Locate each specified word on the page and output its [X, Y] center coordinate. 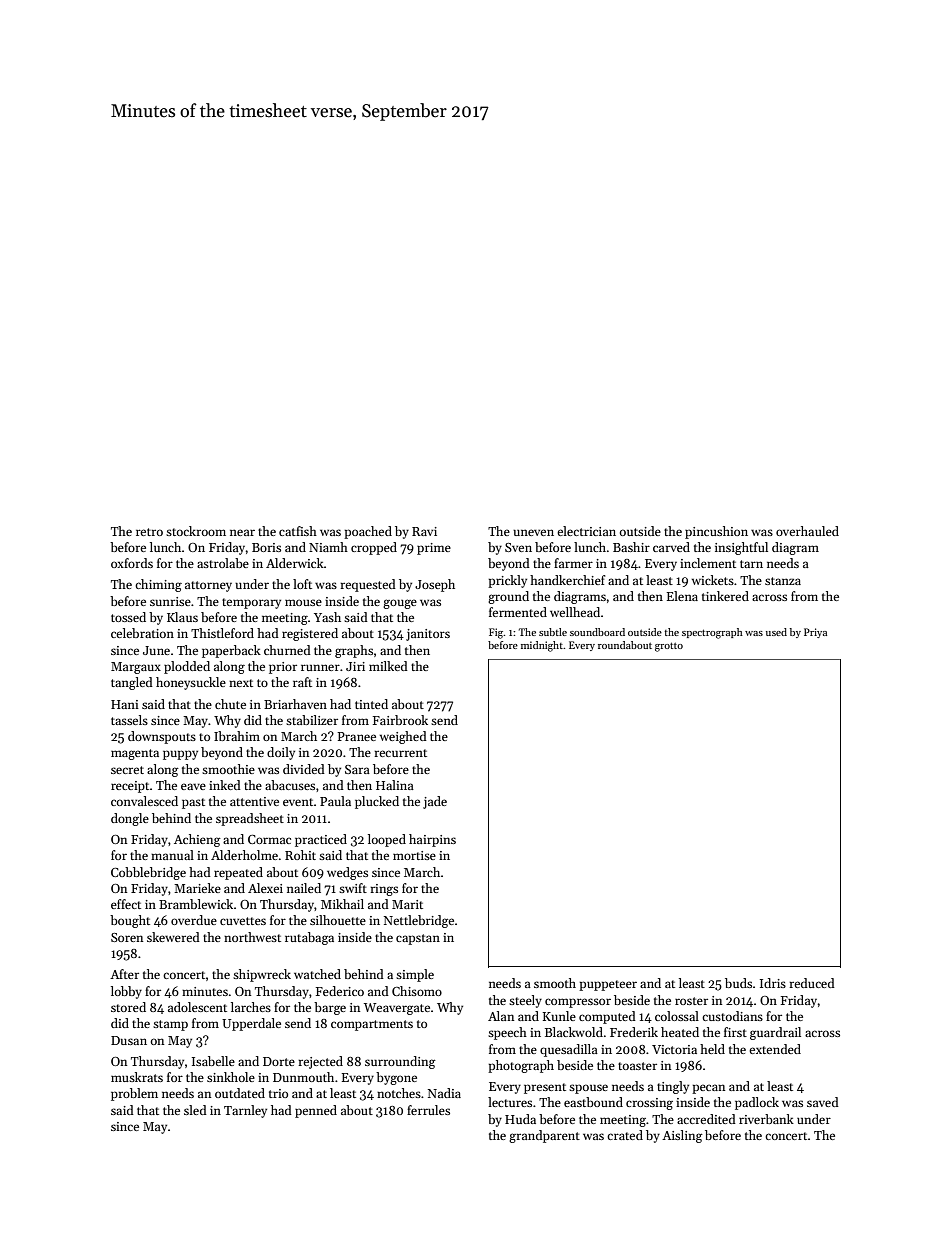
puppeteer [608, 985]
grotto [669, 647]
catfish [298, 531]
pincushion [716, 532]
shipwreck [262, 975]
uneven [533, 532]
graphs [354, 651]
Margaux [136, 668]
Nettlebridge [419, 921]
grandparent [544, 1136]
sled [195, 1110]
